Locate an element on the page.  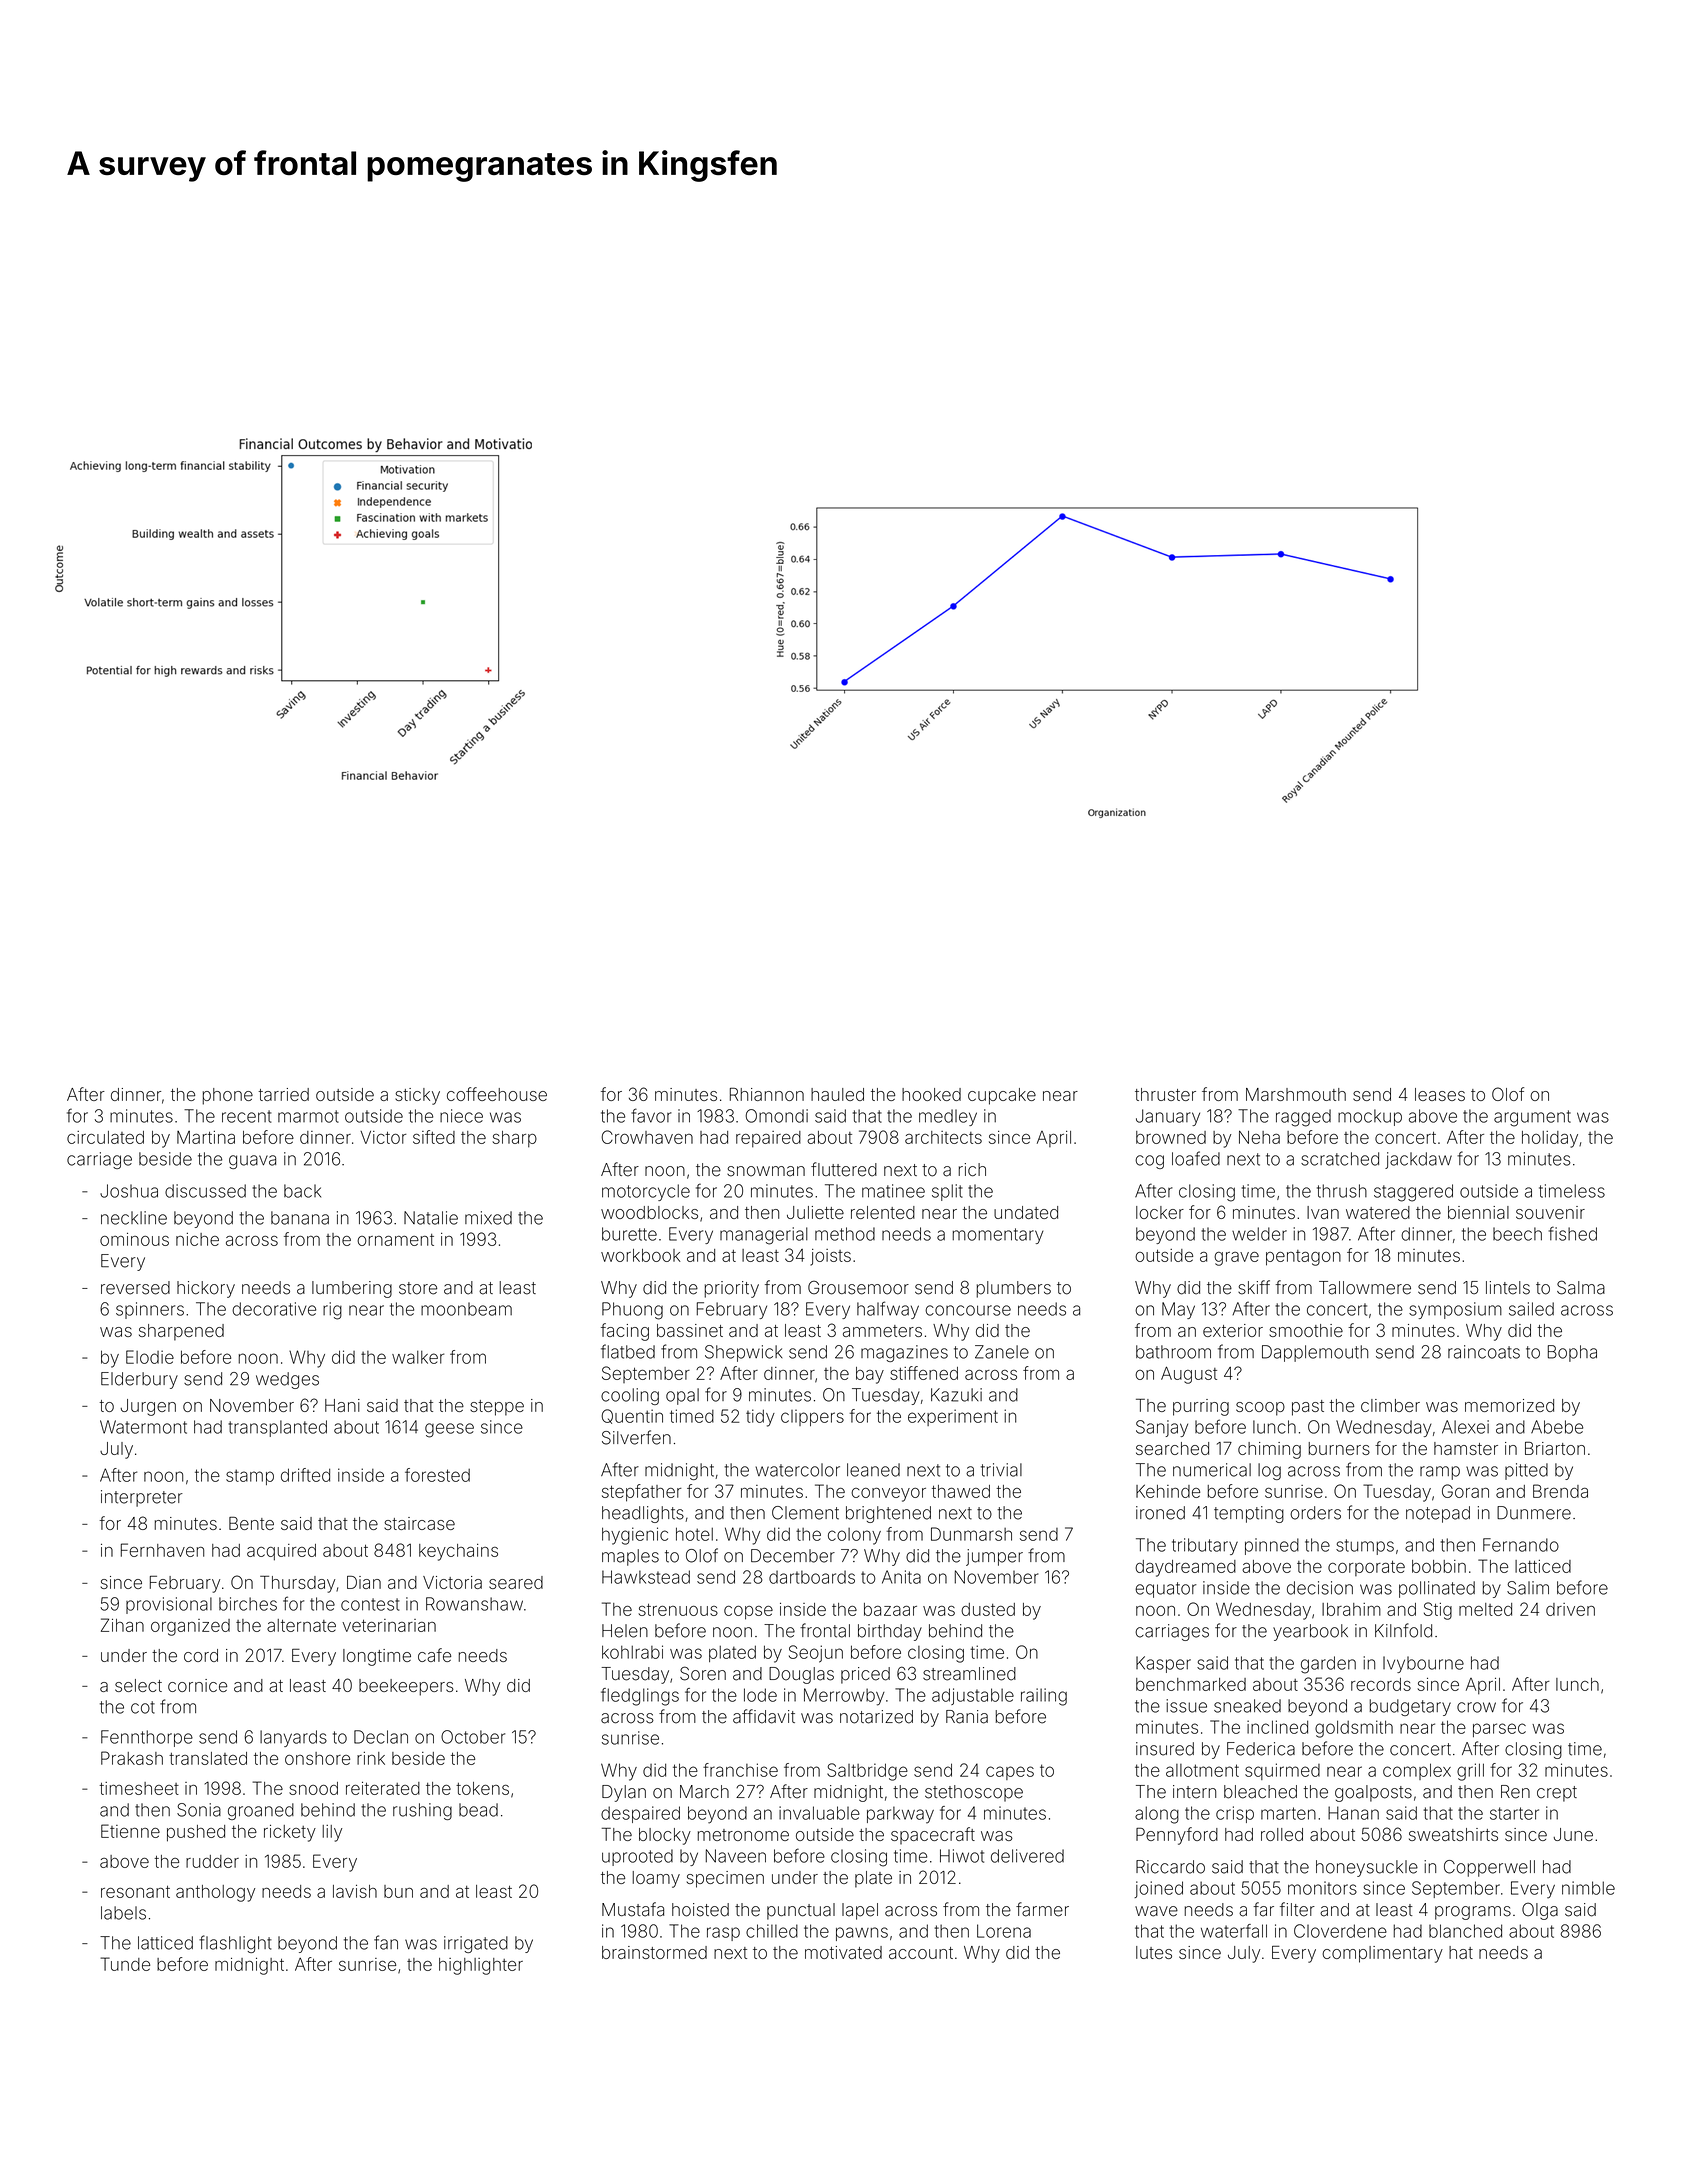
Tunde is located at coordinates (125, 1964).
